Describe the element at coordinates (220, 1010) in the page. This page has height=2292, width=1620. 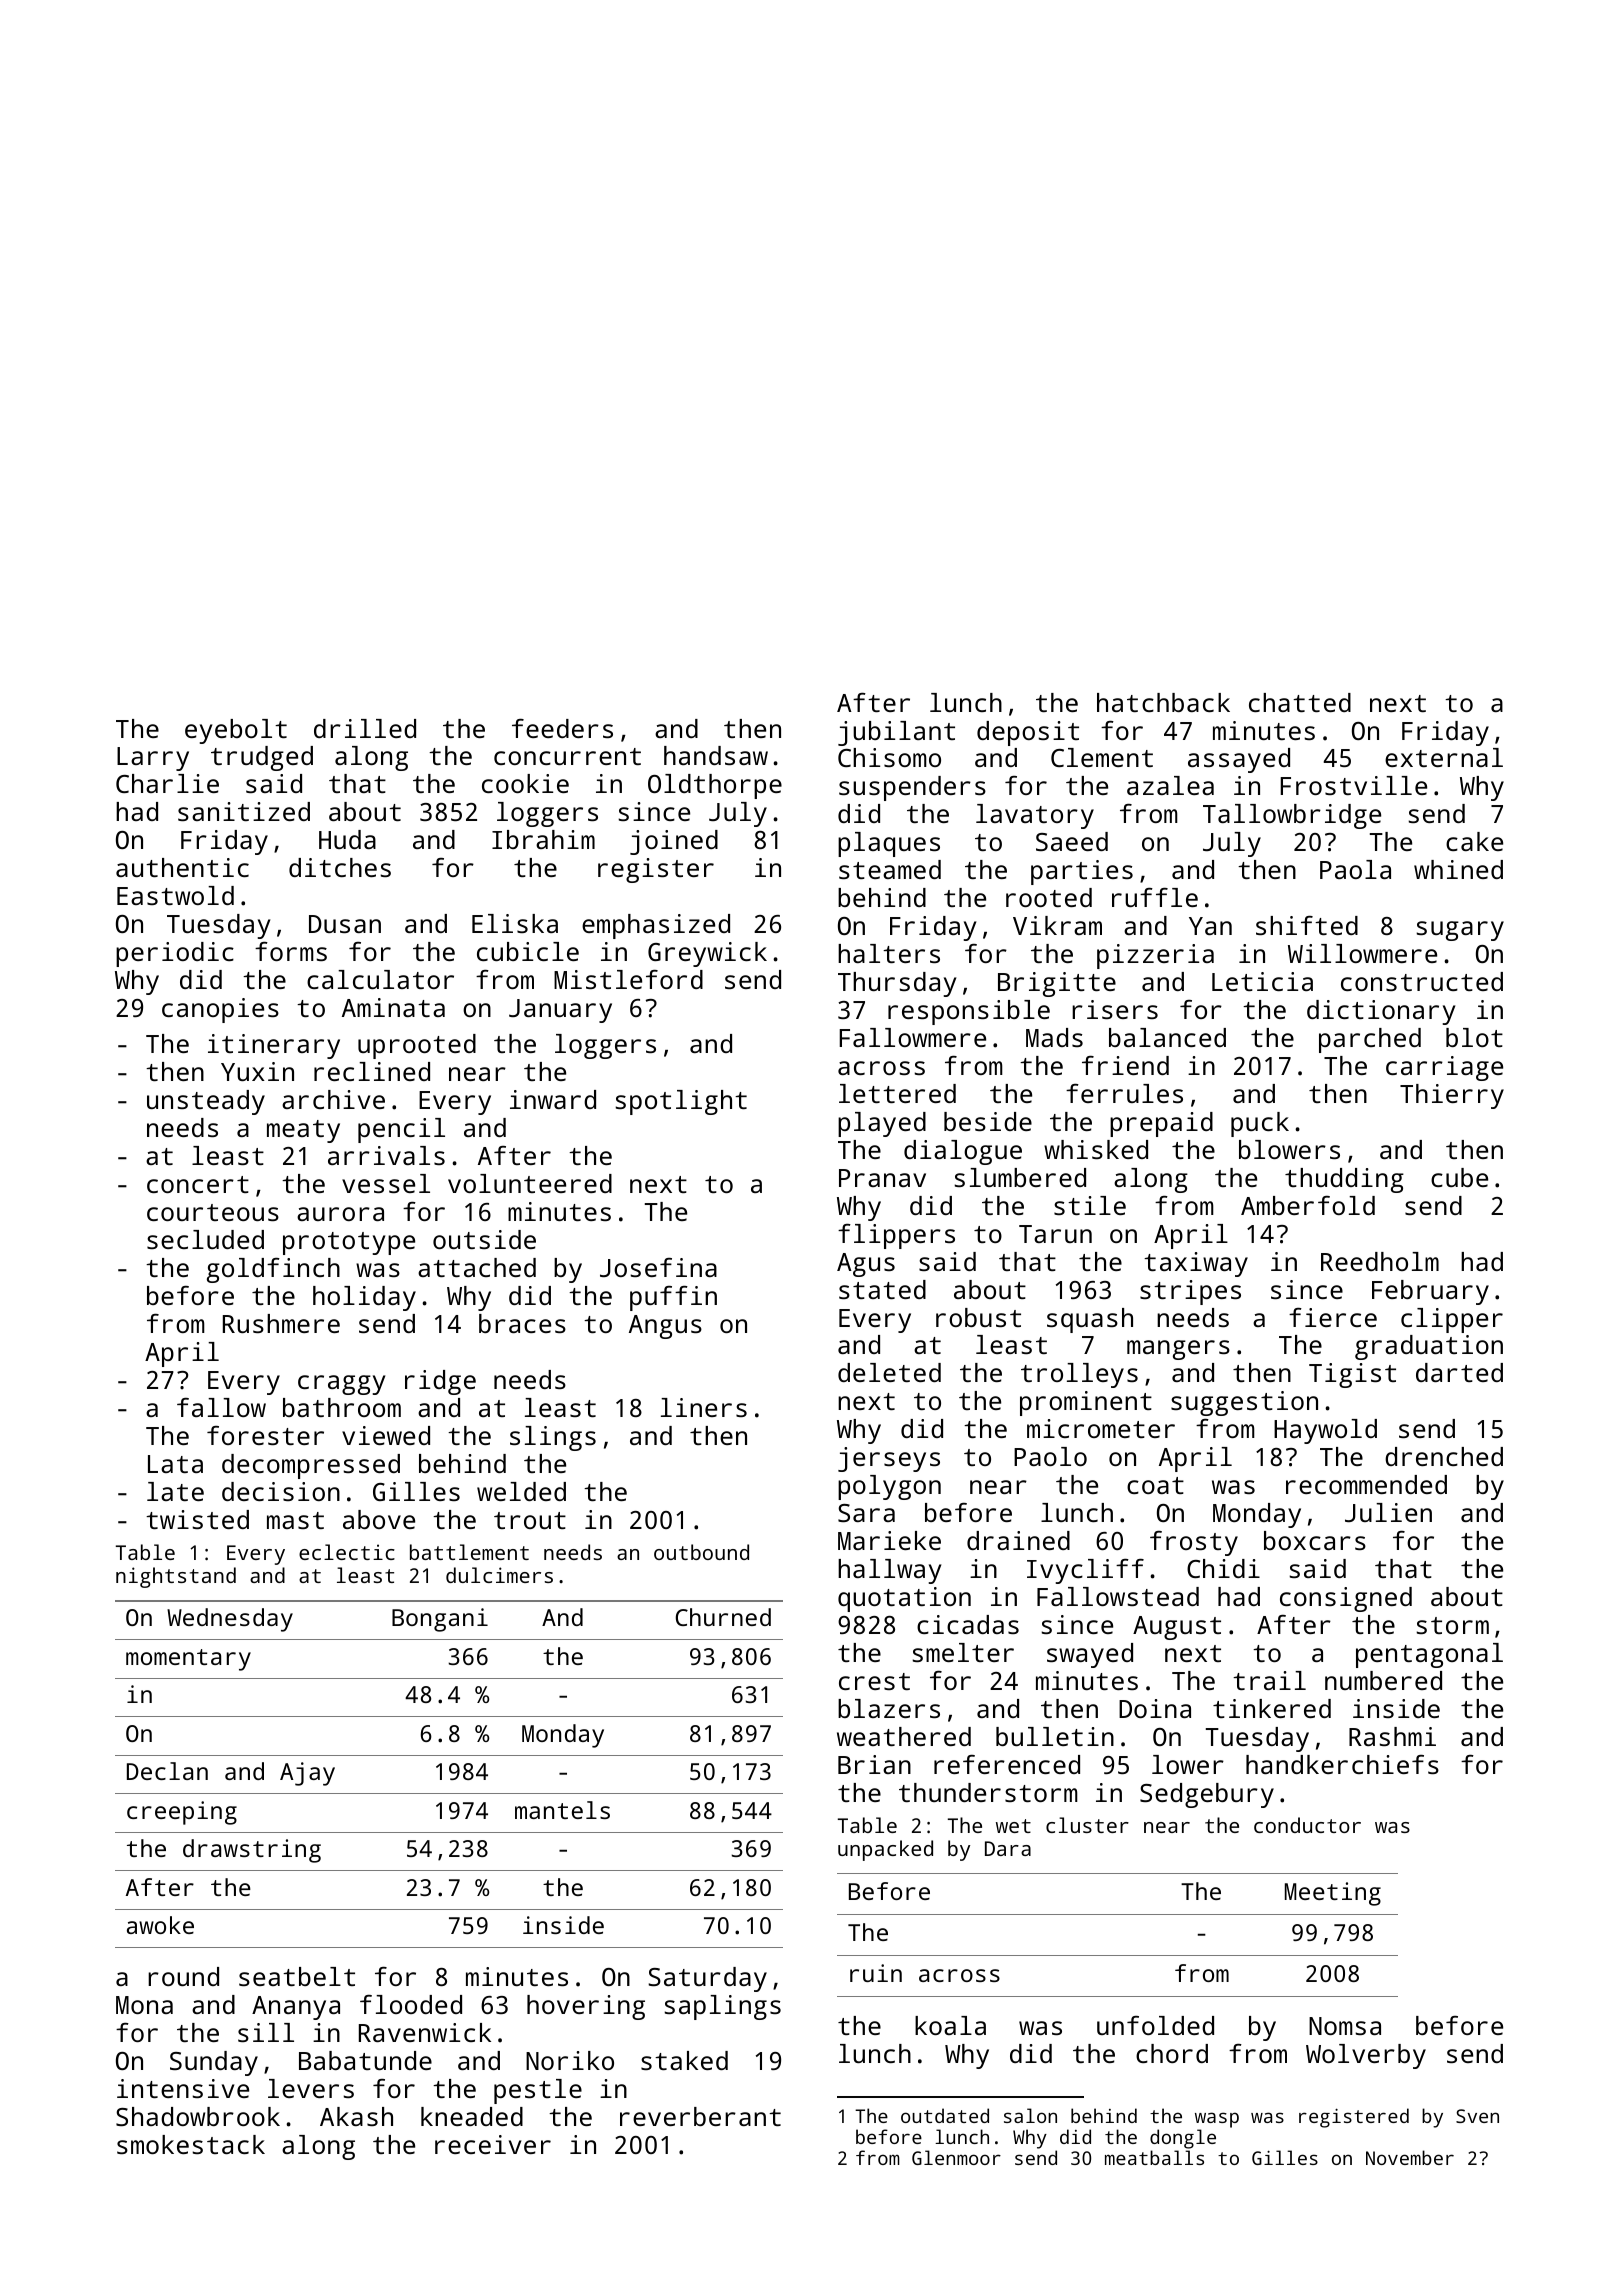
I see `canopies` at that location.
